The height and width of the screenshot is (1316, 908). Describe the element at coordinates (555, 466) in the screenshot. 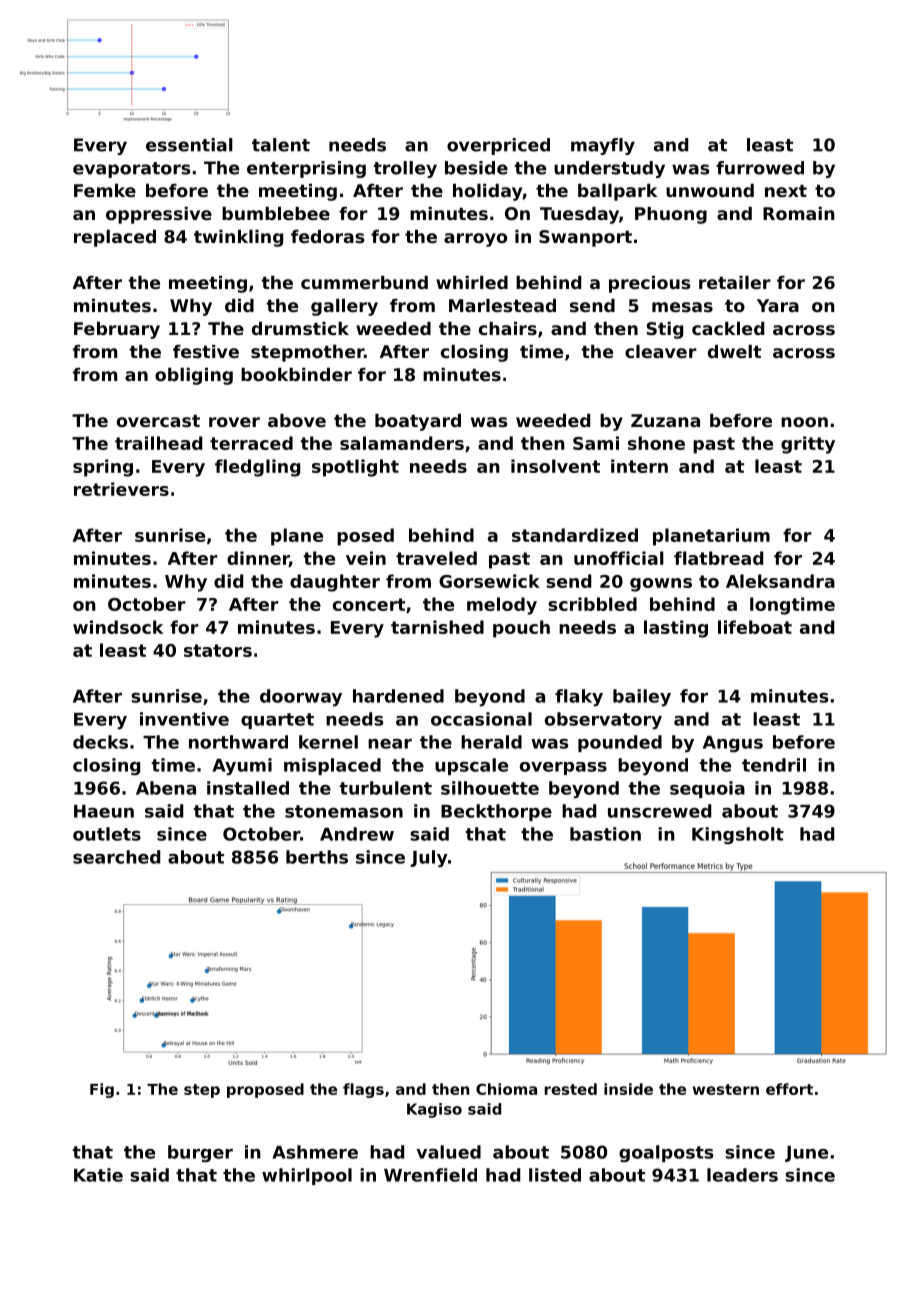

I see `insolvent` at that location.
